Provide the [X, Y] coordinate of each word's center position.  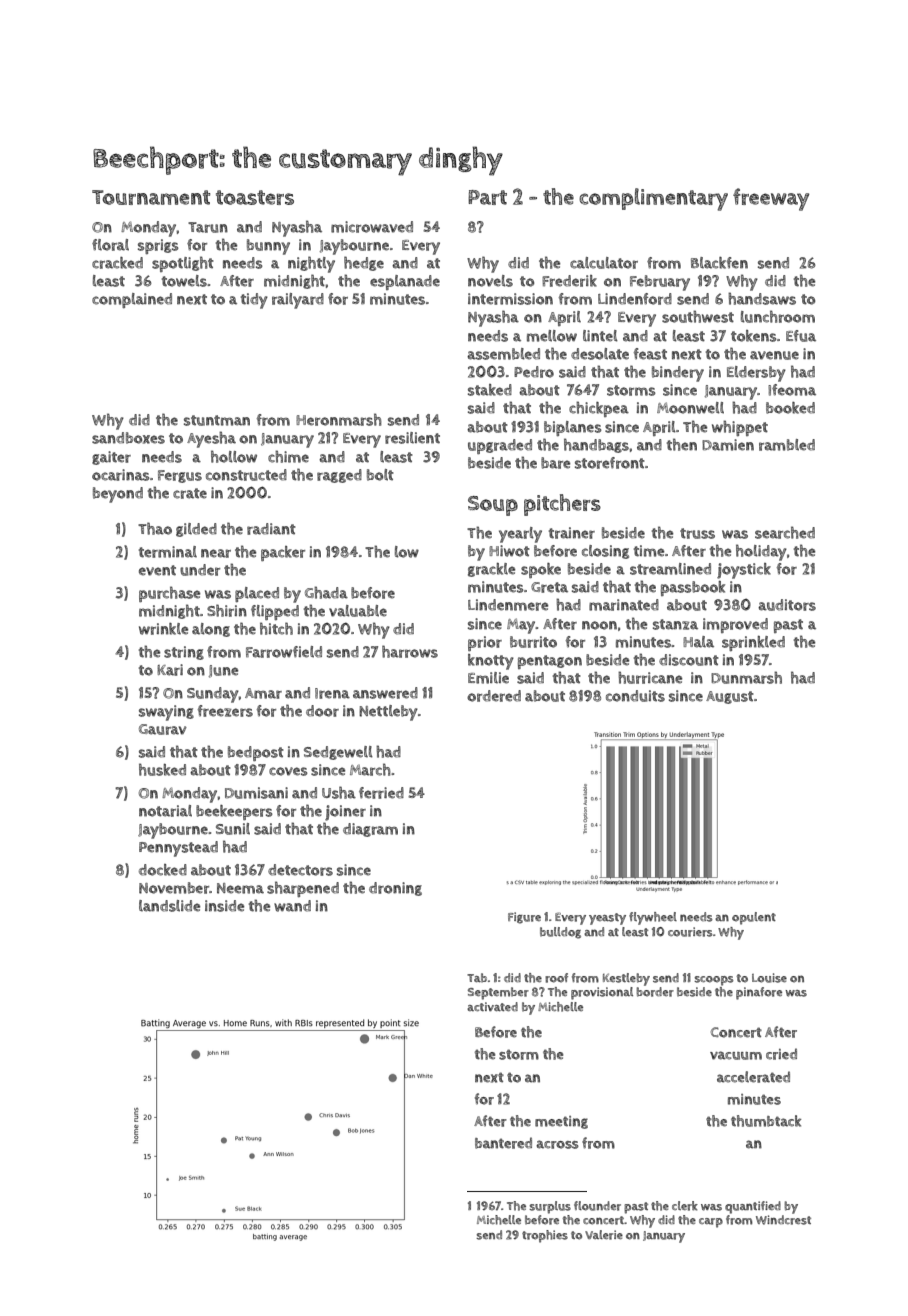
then [682, 444]
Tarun [208, 227]
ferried [381, 793]
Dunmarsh [746, 677]
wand [292, 906]
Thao [155, 528]
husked [162, 769]
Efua [801, 336]
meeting [561, 1122]
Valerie [604, 1235]
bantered [503, 1143]
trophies [545, 1236]
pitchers [562, 505]
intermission [510, 299]
